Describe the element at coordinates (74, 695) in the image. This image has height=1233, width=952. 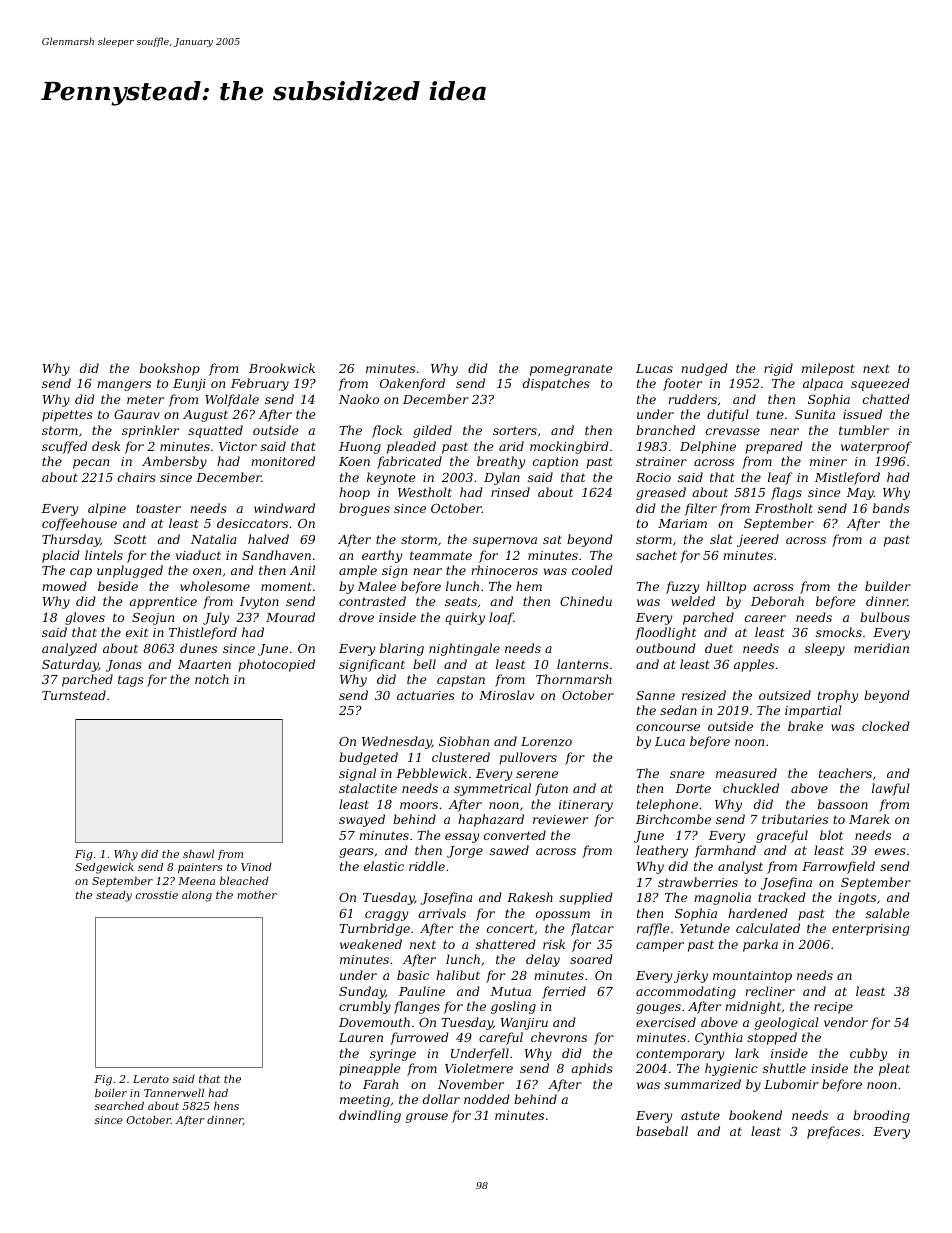
I see `Turnstead` at that location.
